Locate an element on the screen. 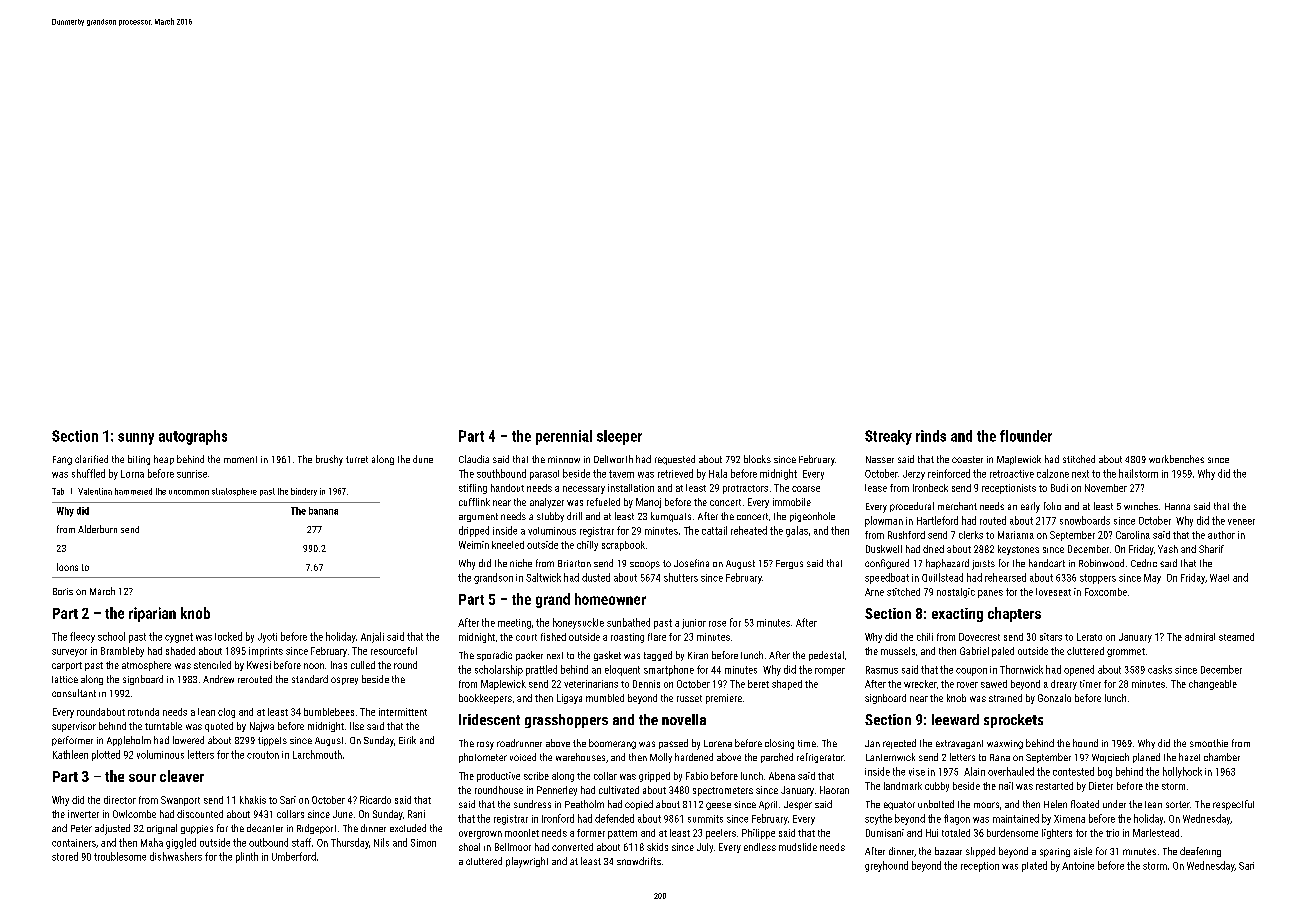 The height and width of the screenshot is (924, 1308). Rushford is located at coordinates (906, 535).
